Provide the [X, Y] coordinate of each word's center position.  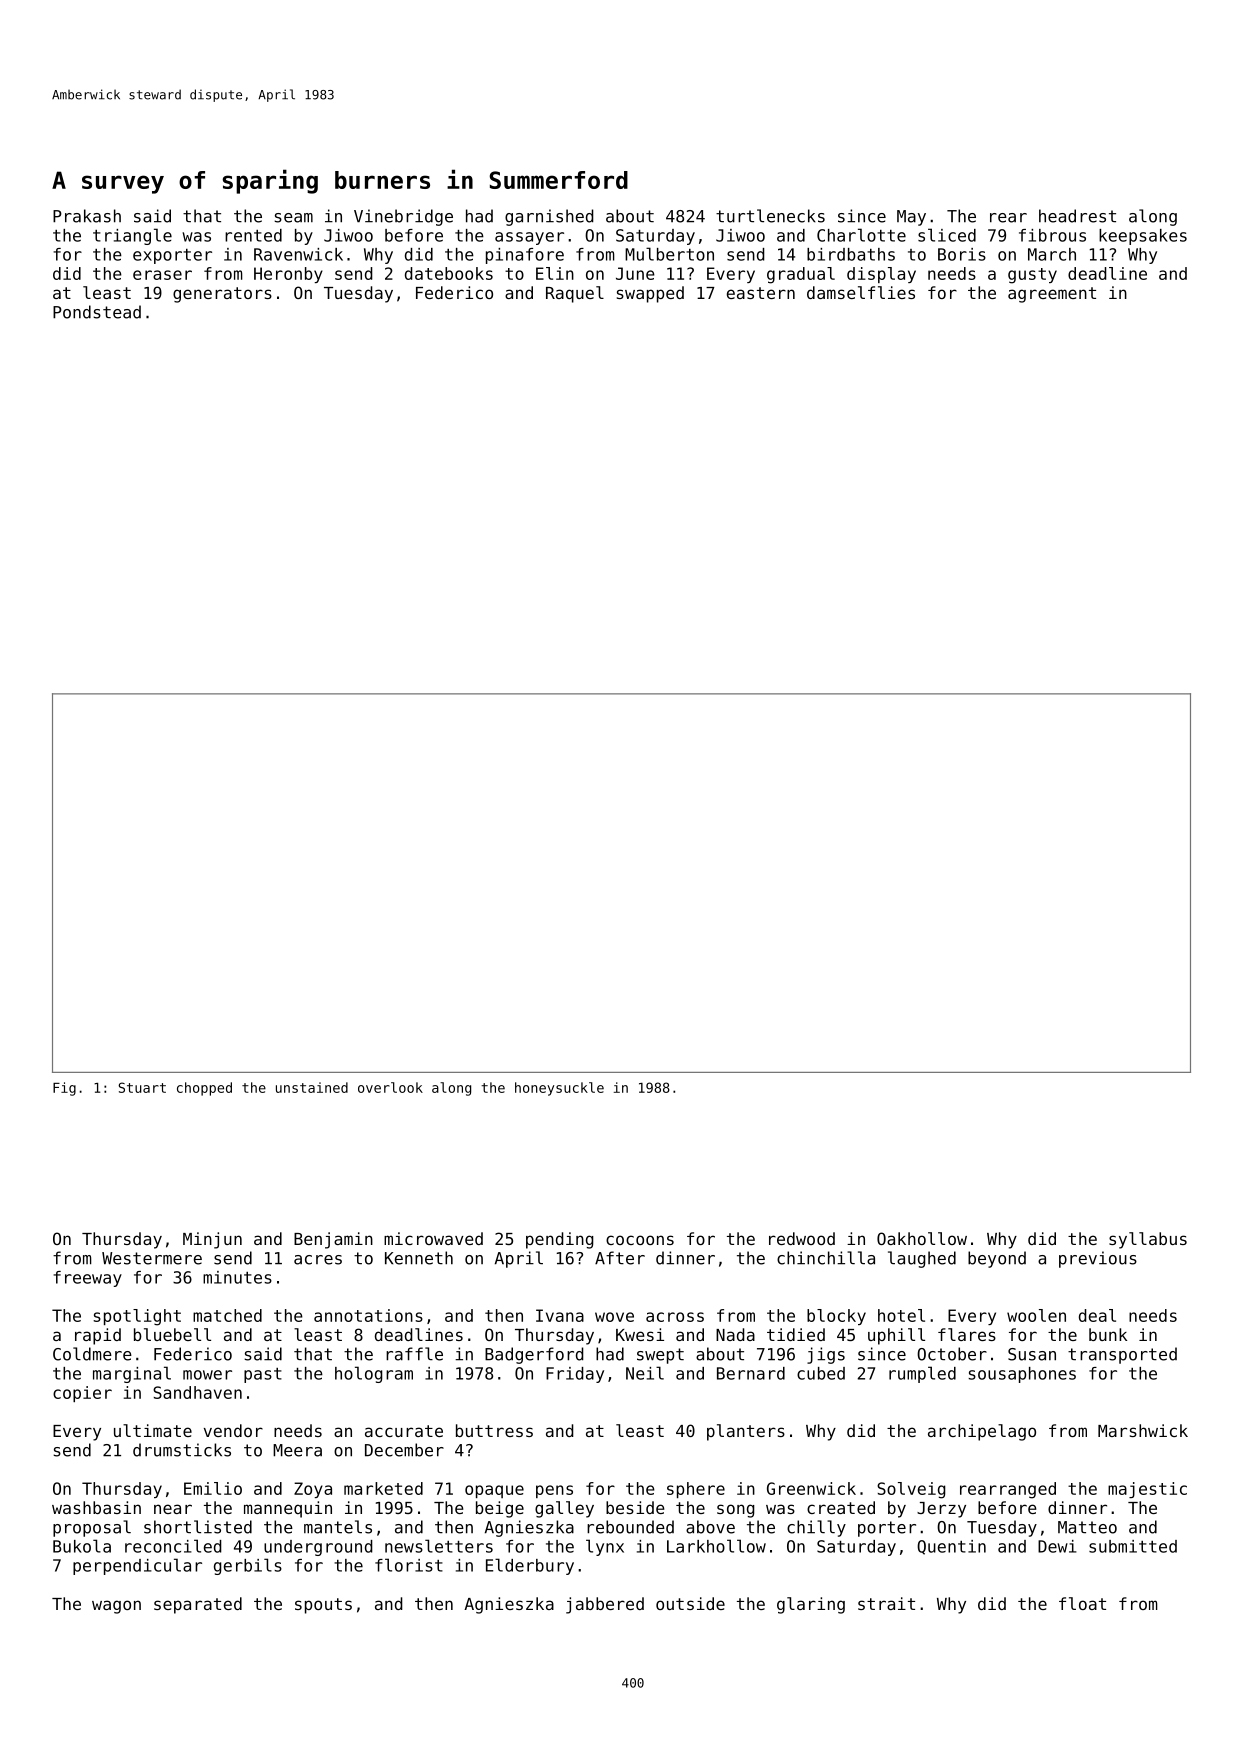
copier [82, 1394]
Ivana [560, 1315]
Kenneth [419, 1258]
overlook [390, 1087]
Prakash [87, 216]
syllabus [1148, 1240]
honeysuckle [559, 1089]
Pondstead [97, 312]
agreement [1052, 295]
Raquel [575, 294]
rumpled [922, 1374]
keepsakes [1143, 237]
